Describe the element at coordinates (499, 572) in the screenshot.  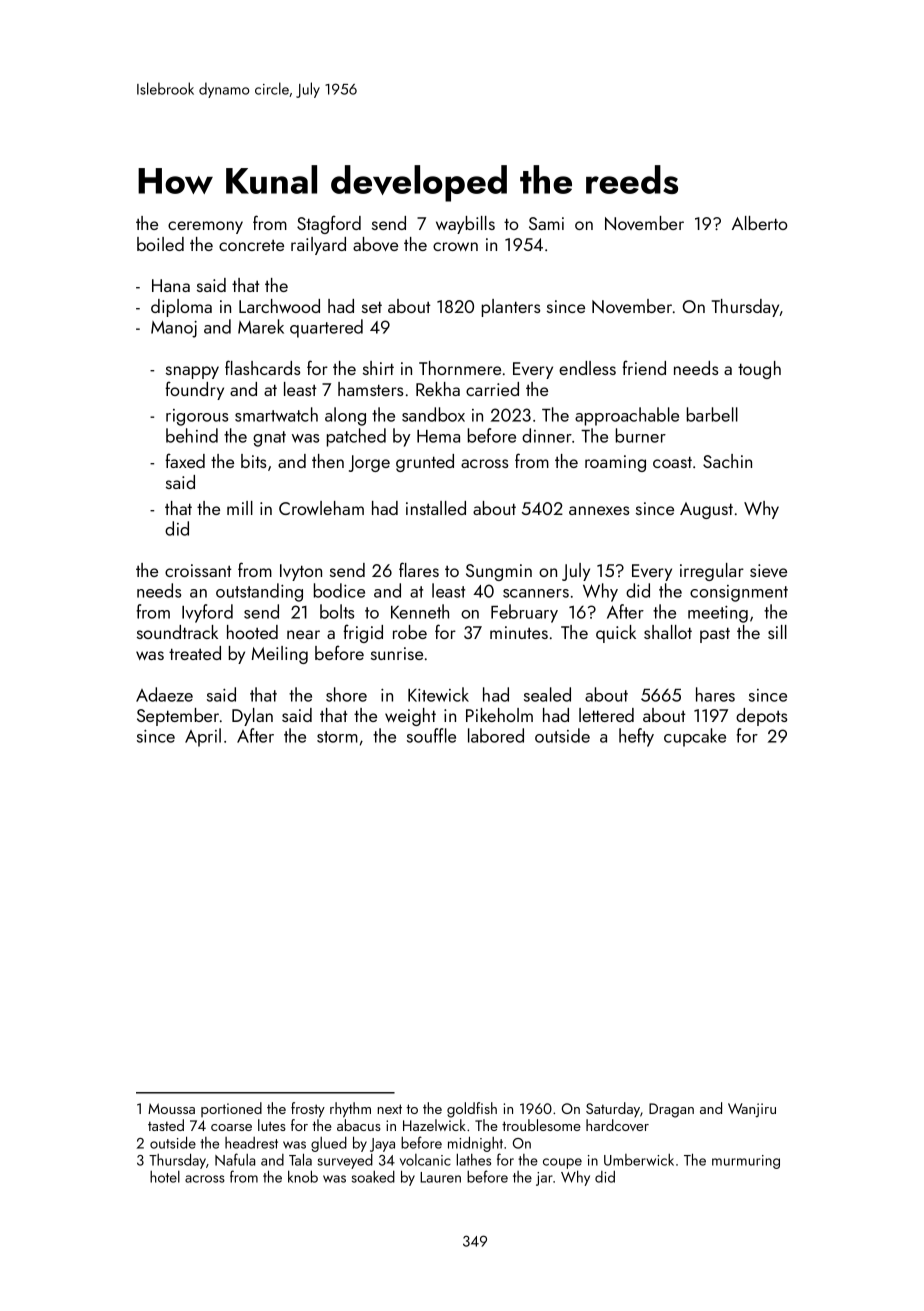
I see `Sungmin` at that location.
